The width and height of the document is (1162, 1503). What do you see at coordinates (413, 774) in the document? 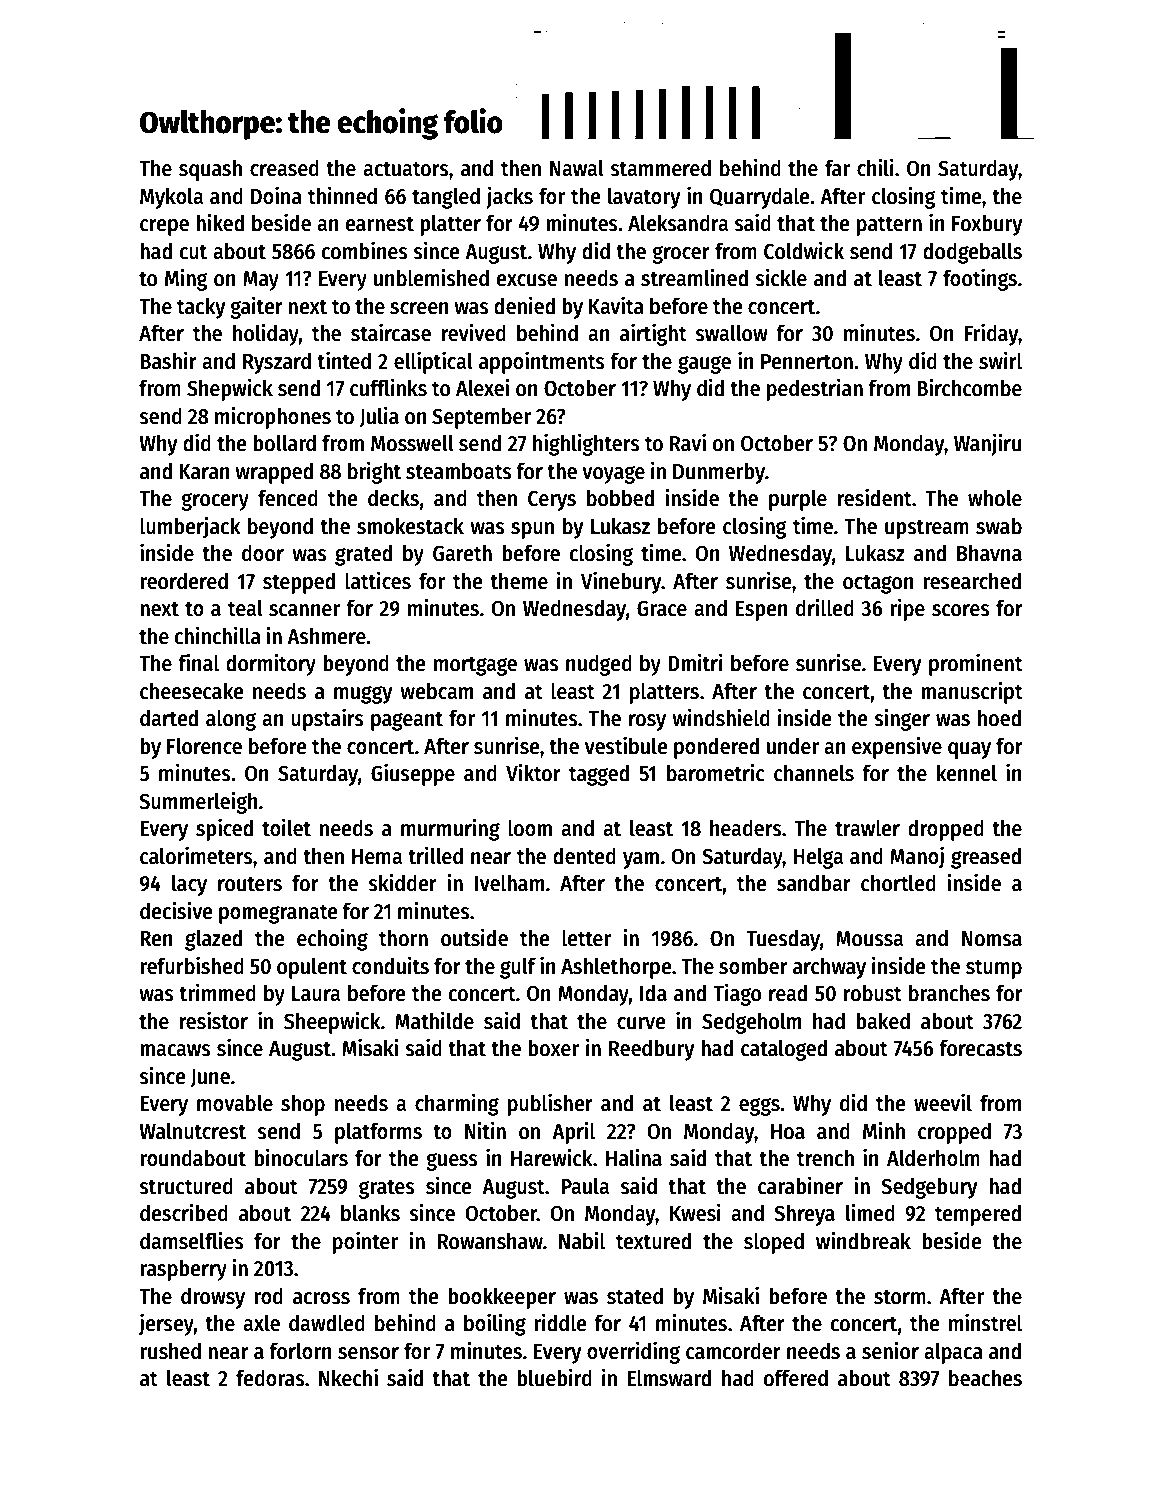
I see `Giuseppe` at bounding box center [413, 774].
